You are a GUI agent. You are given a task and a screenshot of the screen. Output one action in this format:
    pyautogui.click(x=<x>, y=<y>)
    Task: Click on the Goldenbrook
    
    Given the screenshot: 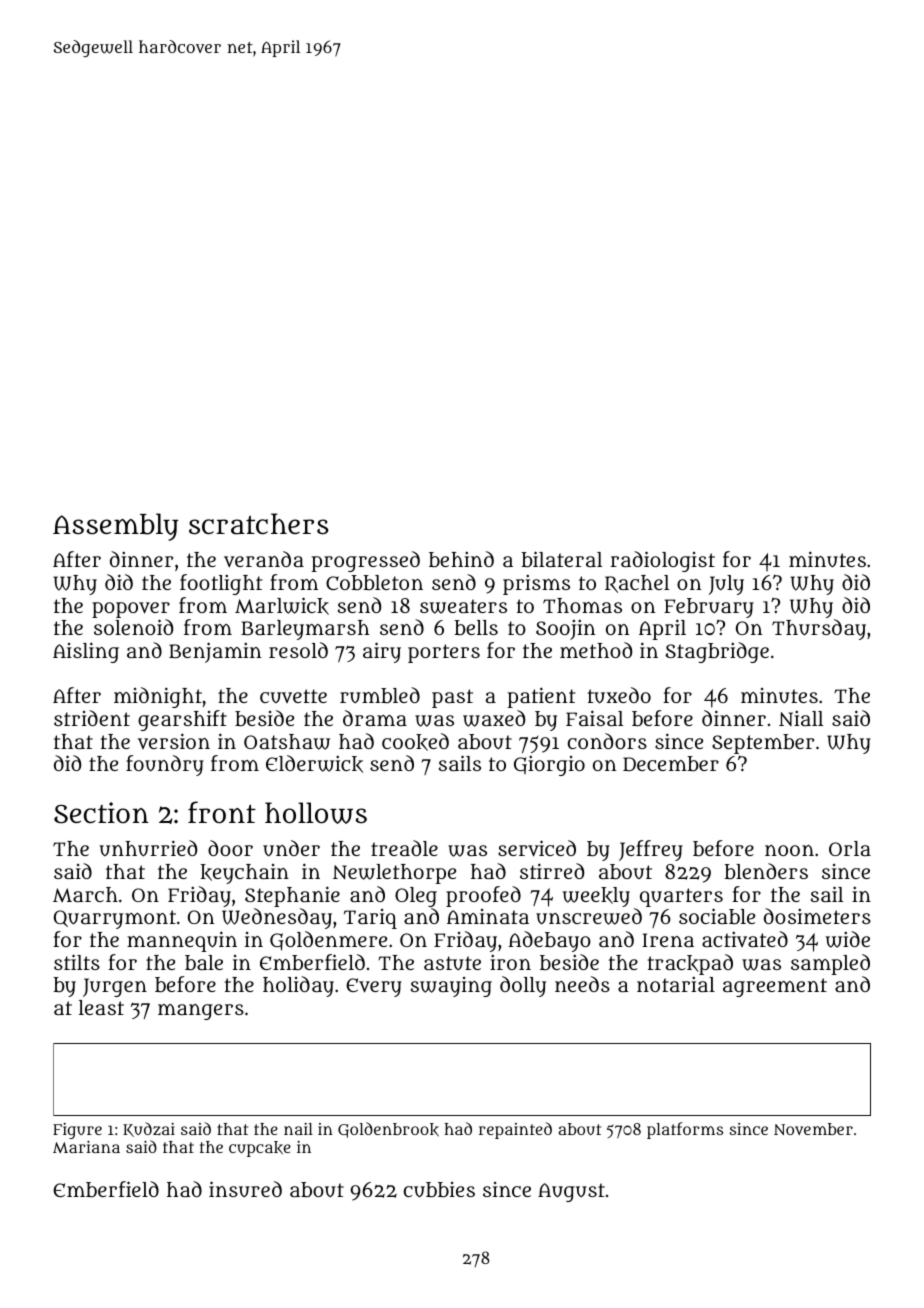 What is the action you would take?
    pyautogui.click(x=388, y=1130)
